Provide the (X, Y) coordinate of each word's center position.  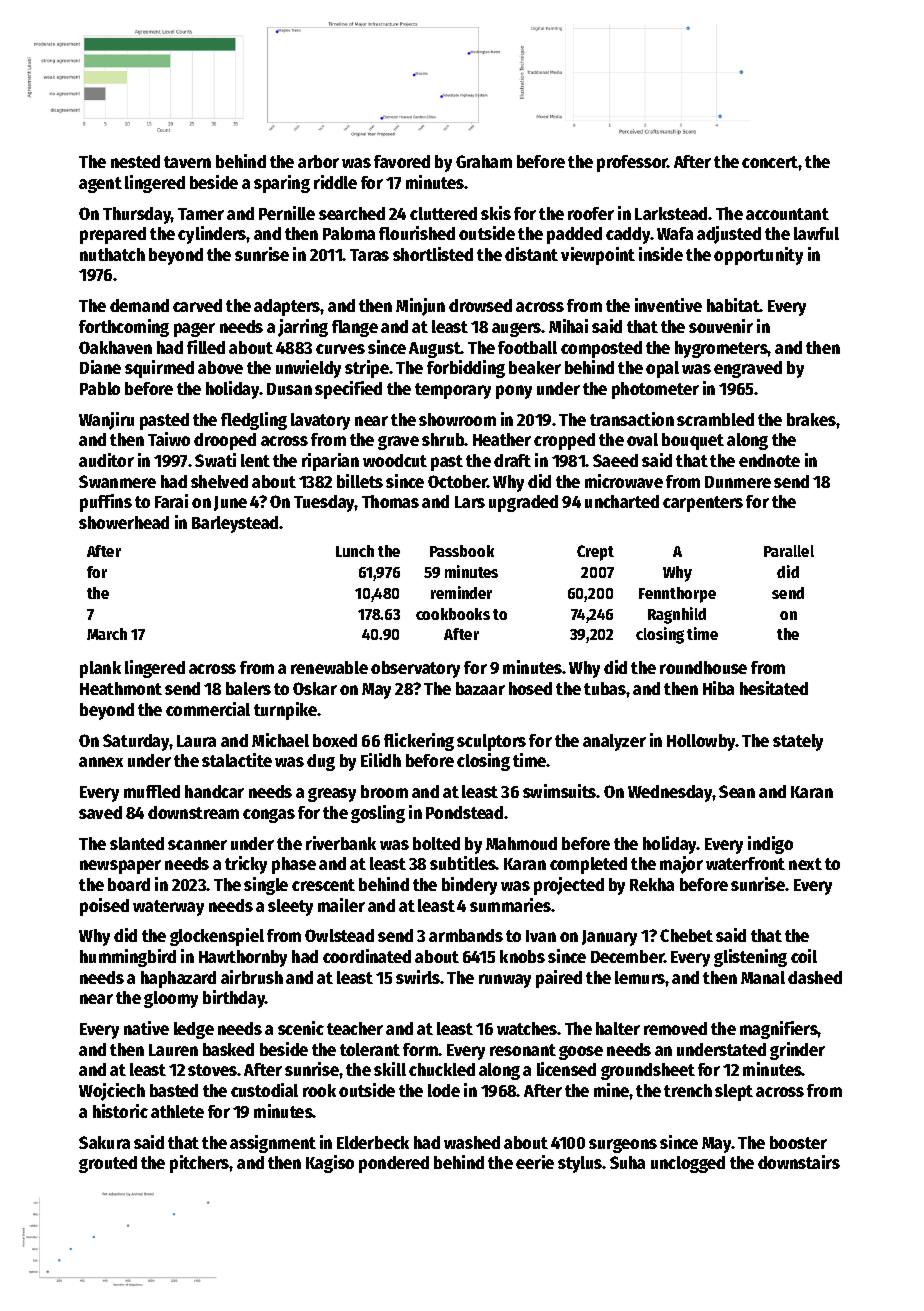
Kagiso (330, 1164)
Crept (595, 553)
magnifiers (779, 1030)
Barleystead (235, 524)
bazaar (480, 688)
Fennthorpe (677, 595)
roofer (591, 213)
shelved (219, 481)
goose (581, 1053)
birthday (234, 999)
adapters (287, 307)
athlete (177, 1111)
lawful (816, 233)
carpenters (703, 504)
